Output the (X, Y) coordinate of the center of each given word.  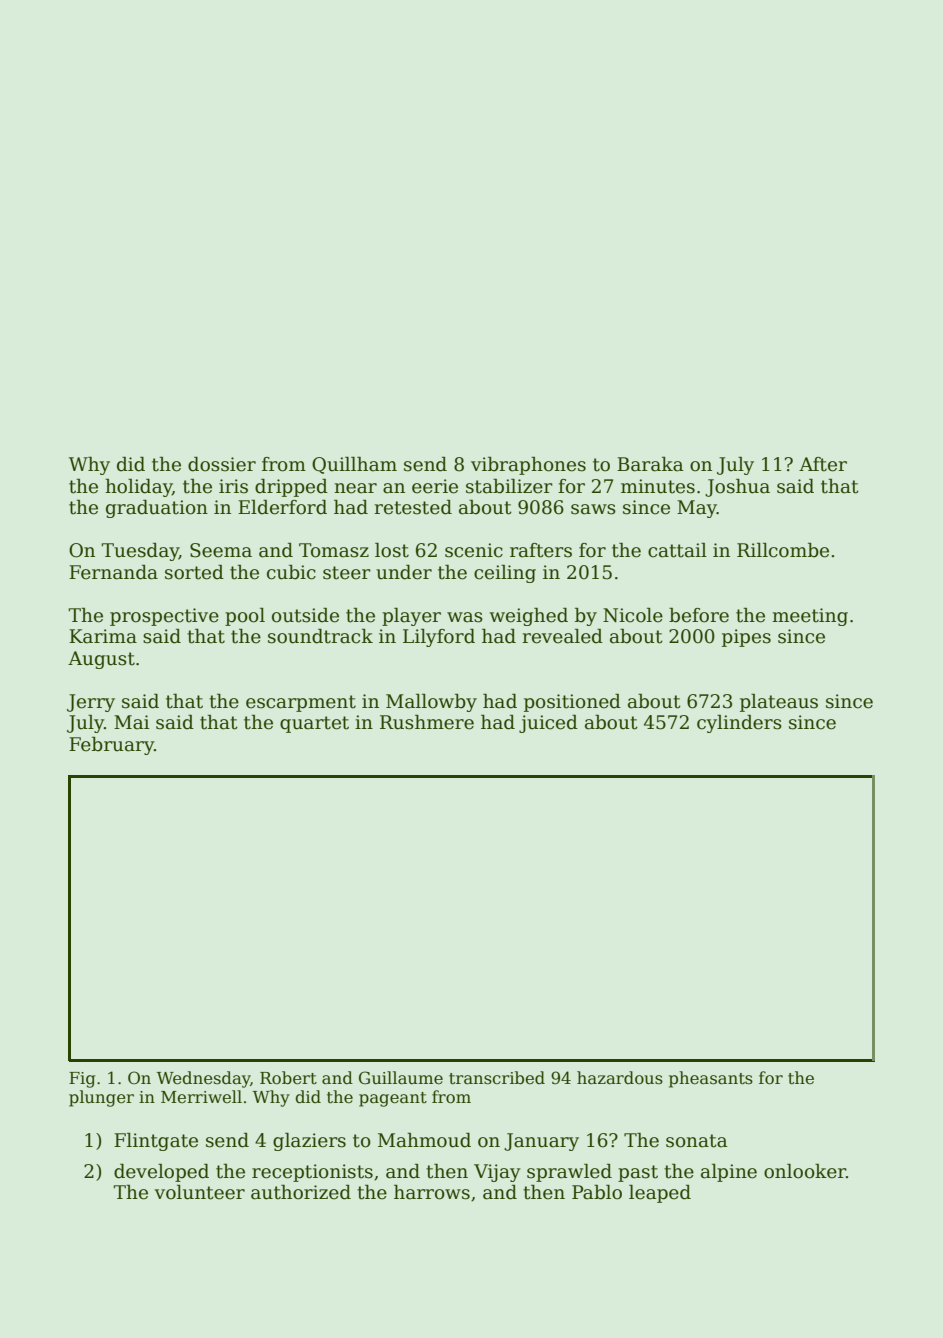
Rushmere (427, 722)
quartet (314, 724)
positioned (572, 703)
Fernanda (113, 572)
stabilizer (509, 486)
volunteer (199, 1192)
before (699, 615)
